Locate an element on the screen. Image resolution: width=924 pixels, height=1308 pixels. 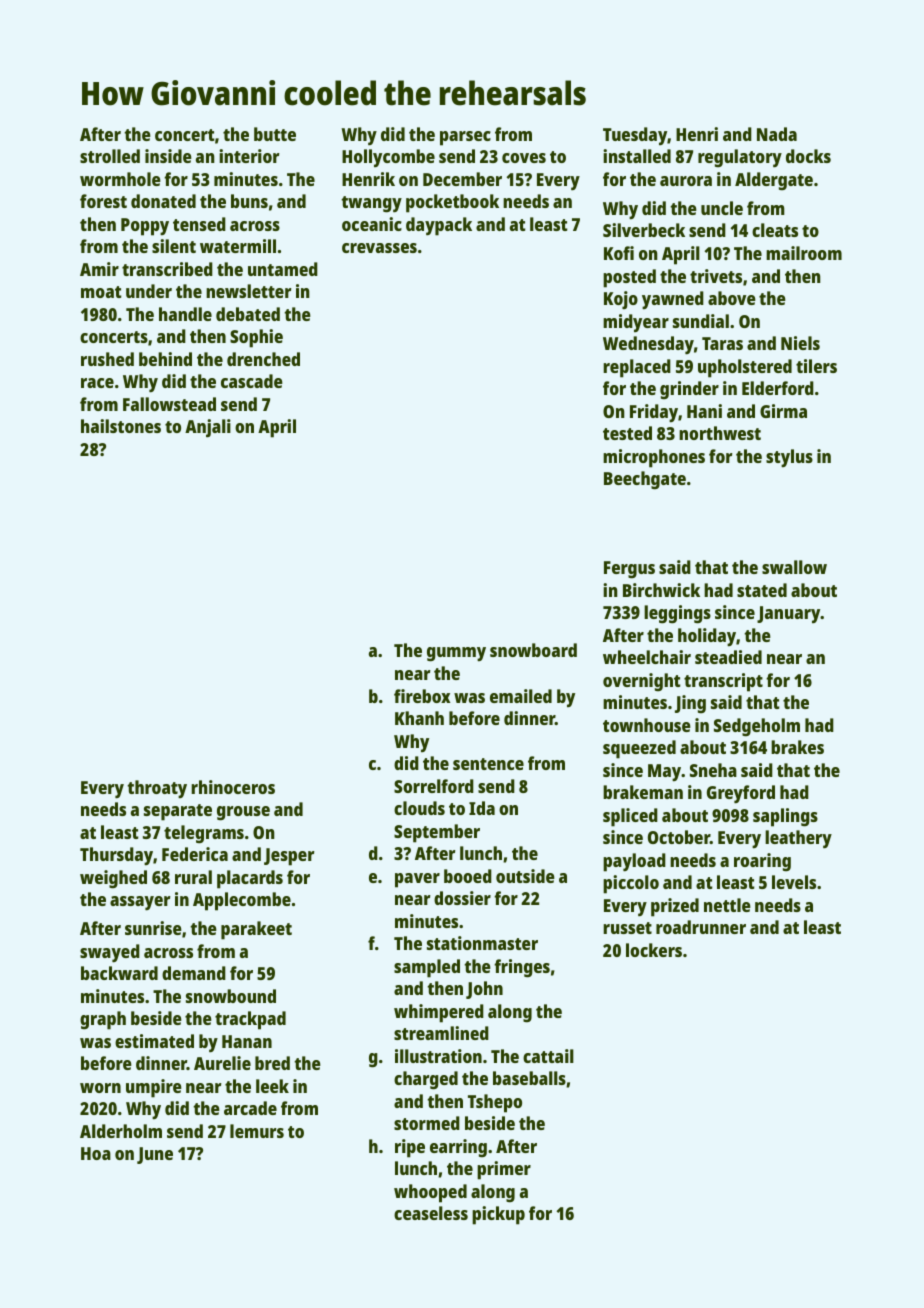
Nada is located at coordinates (777, 134).
